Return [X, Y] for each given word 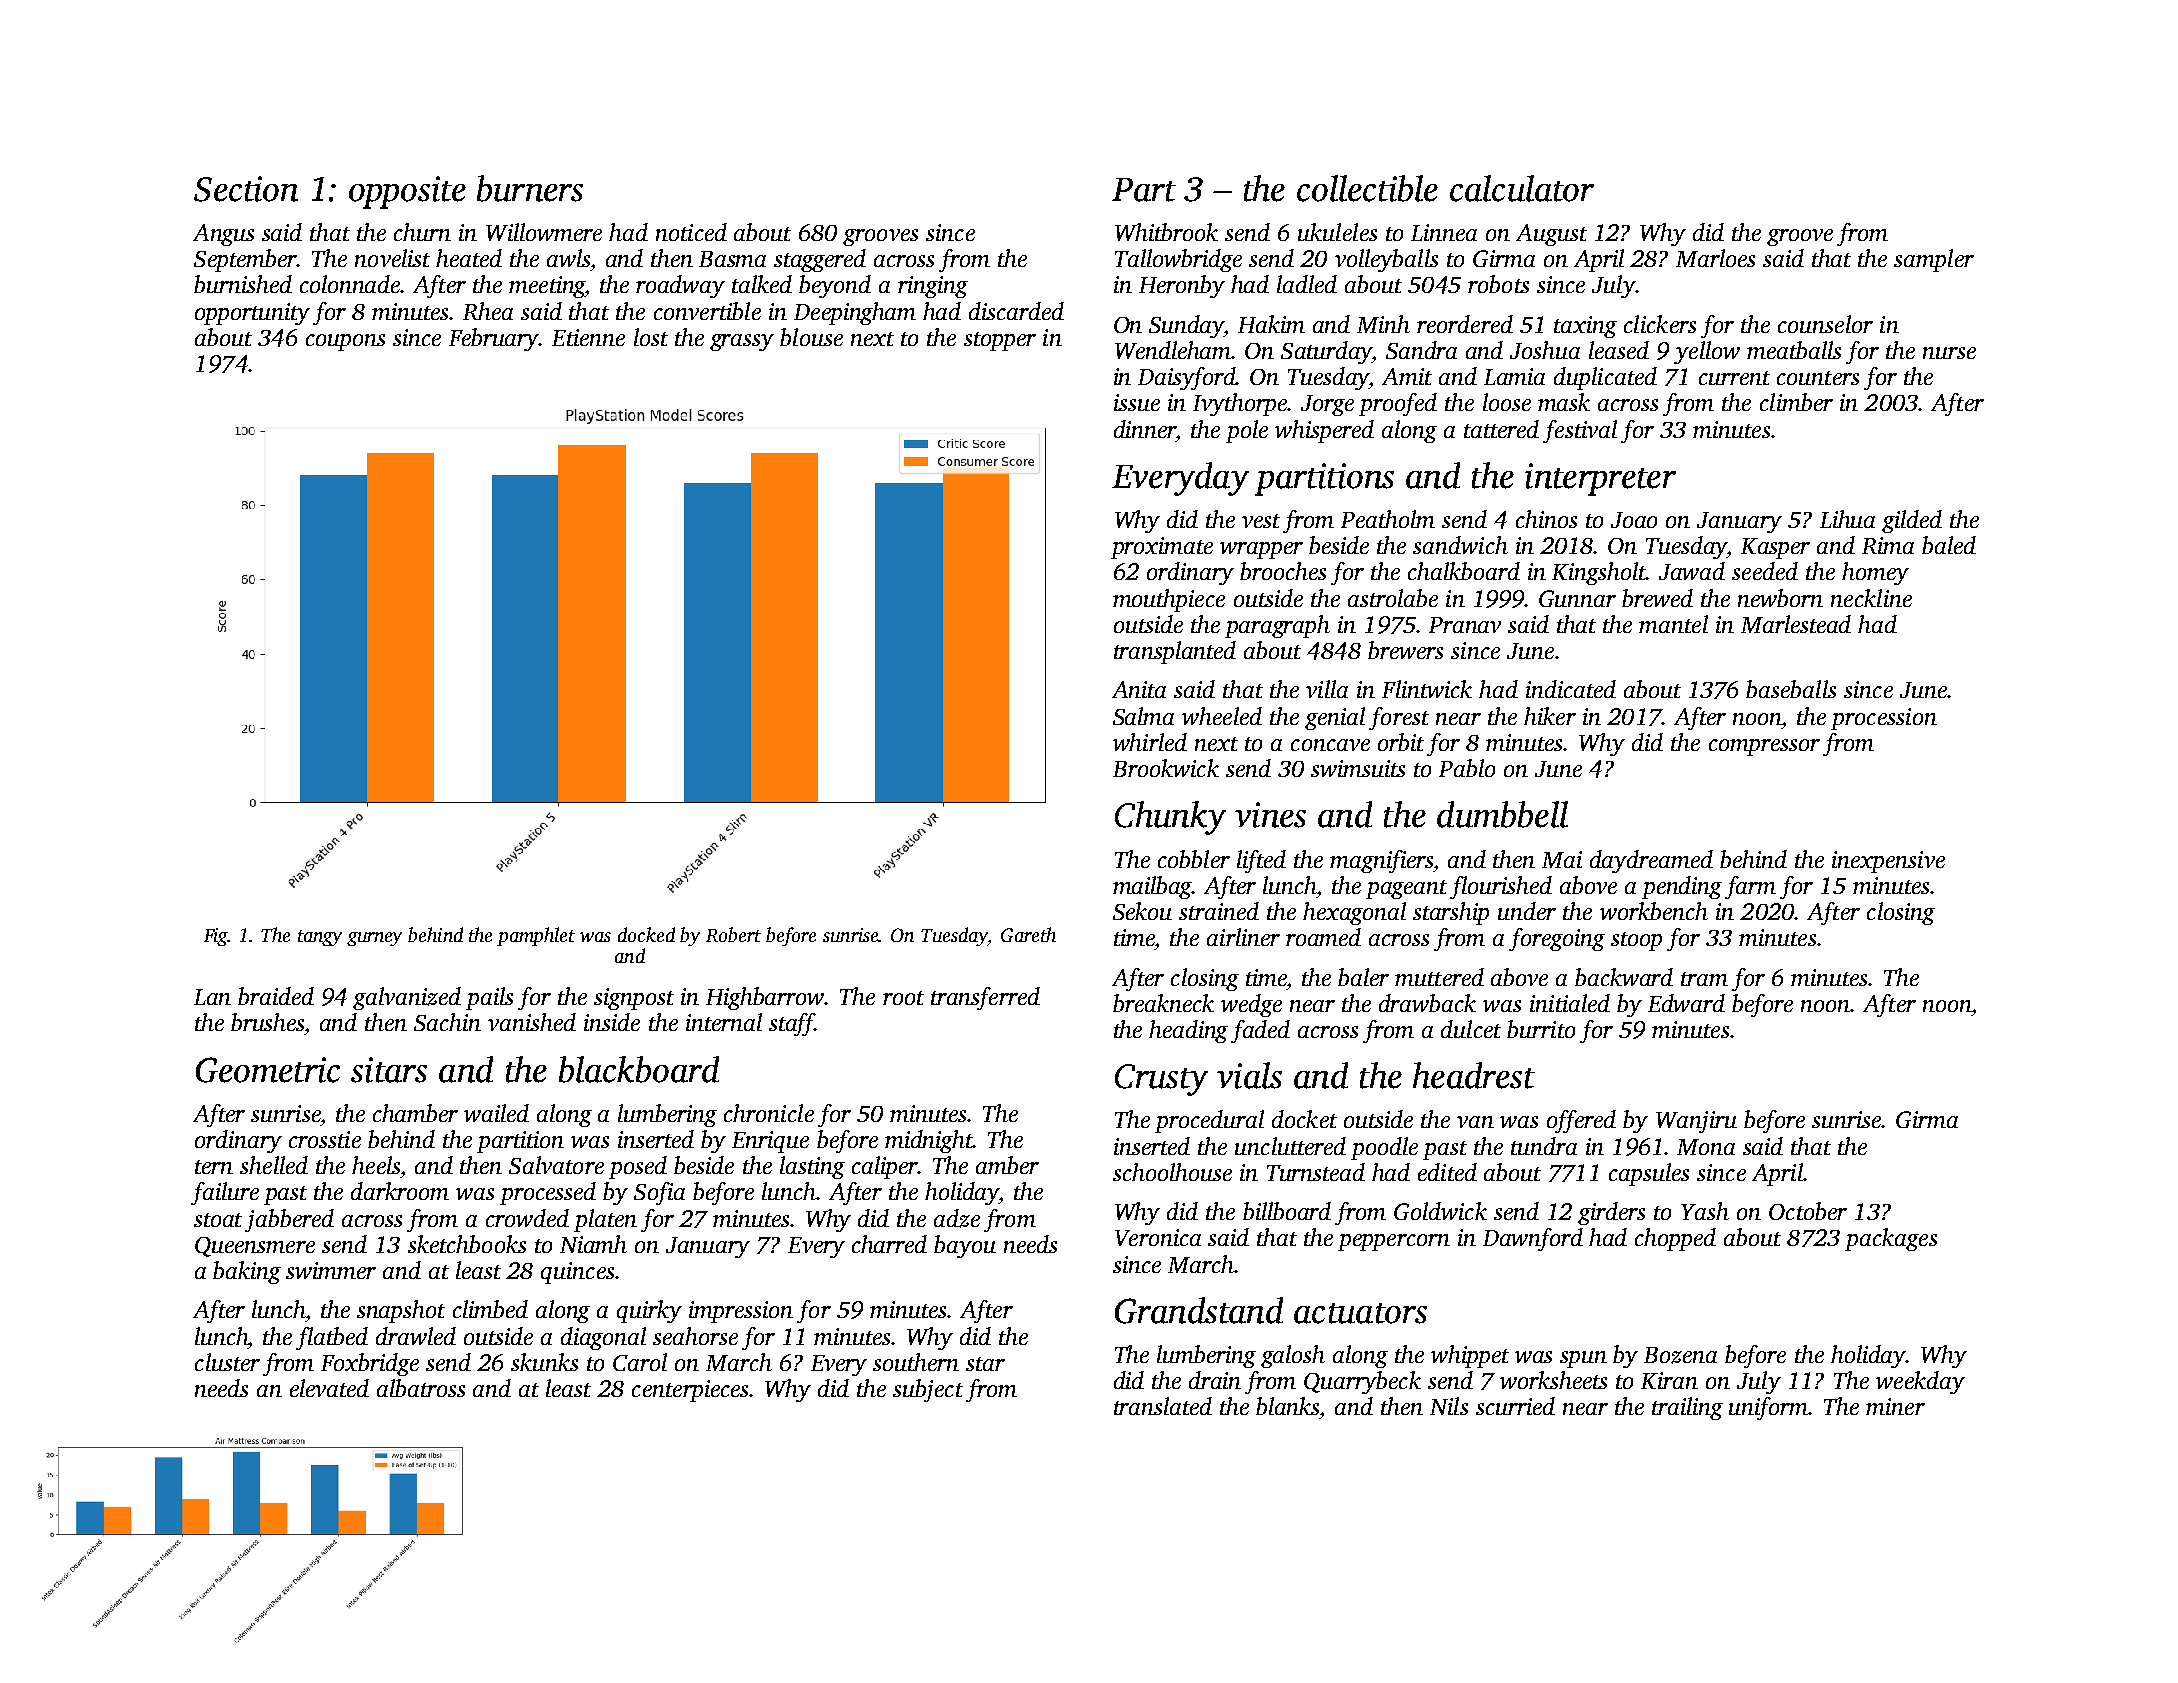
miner [1895, 1406]
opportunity [252, 314]
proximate [1162, 548]
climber [1796, 402]
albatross [421, 1388]
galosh [1293, 1356]
